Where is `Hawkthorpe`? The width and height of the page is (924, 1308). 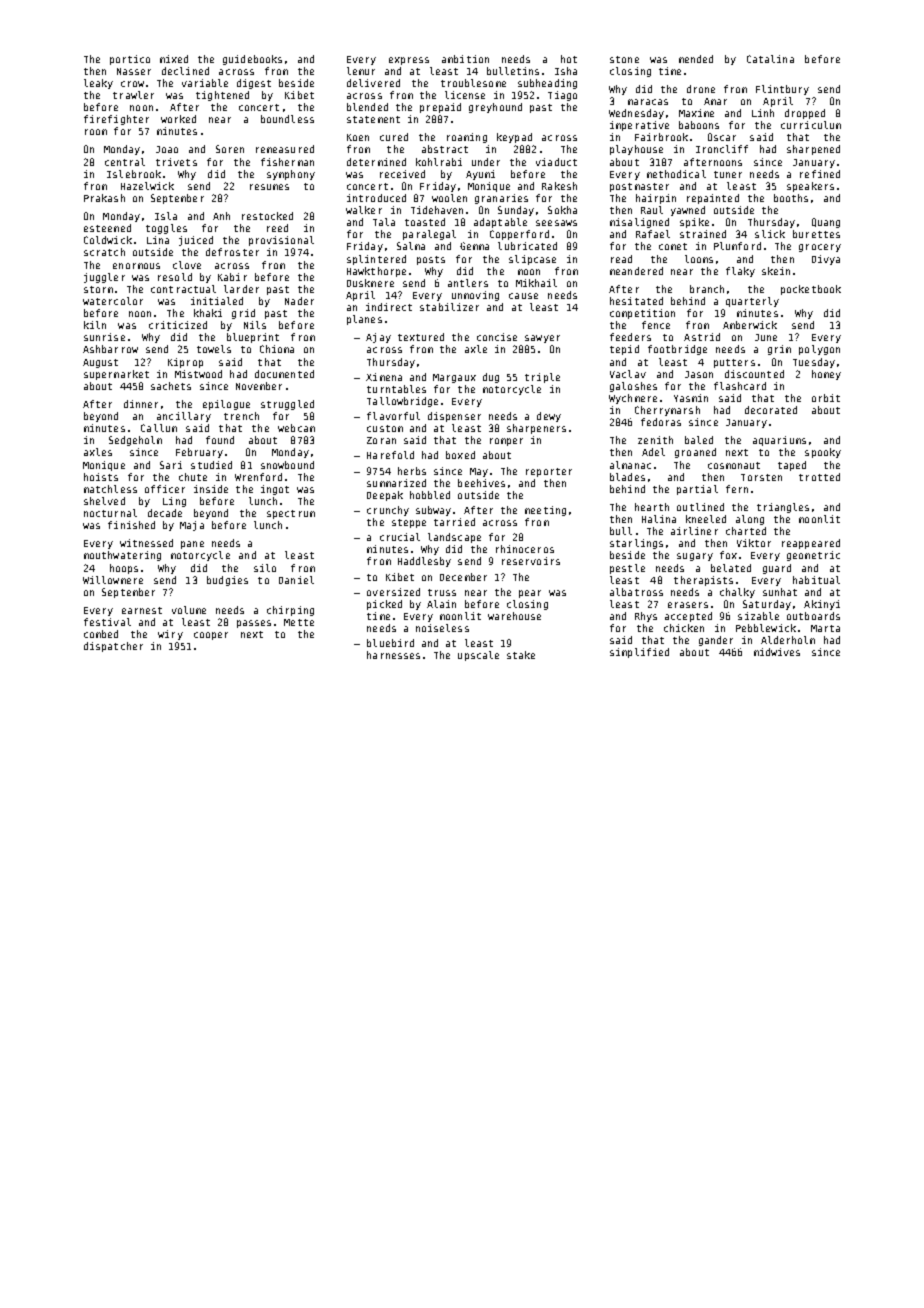 Hawkthorpe is located at coordinates (376, 272).
